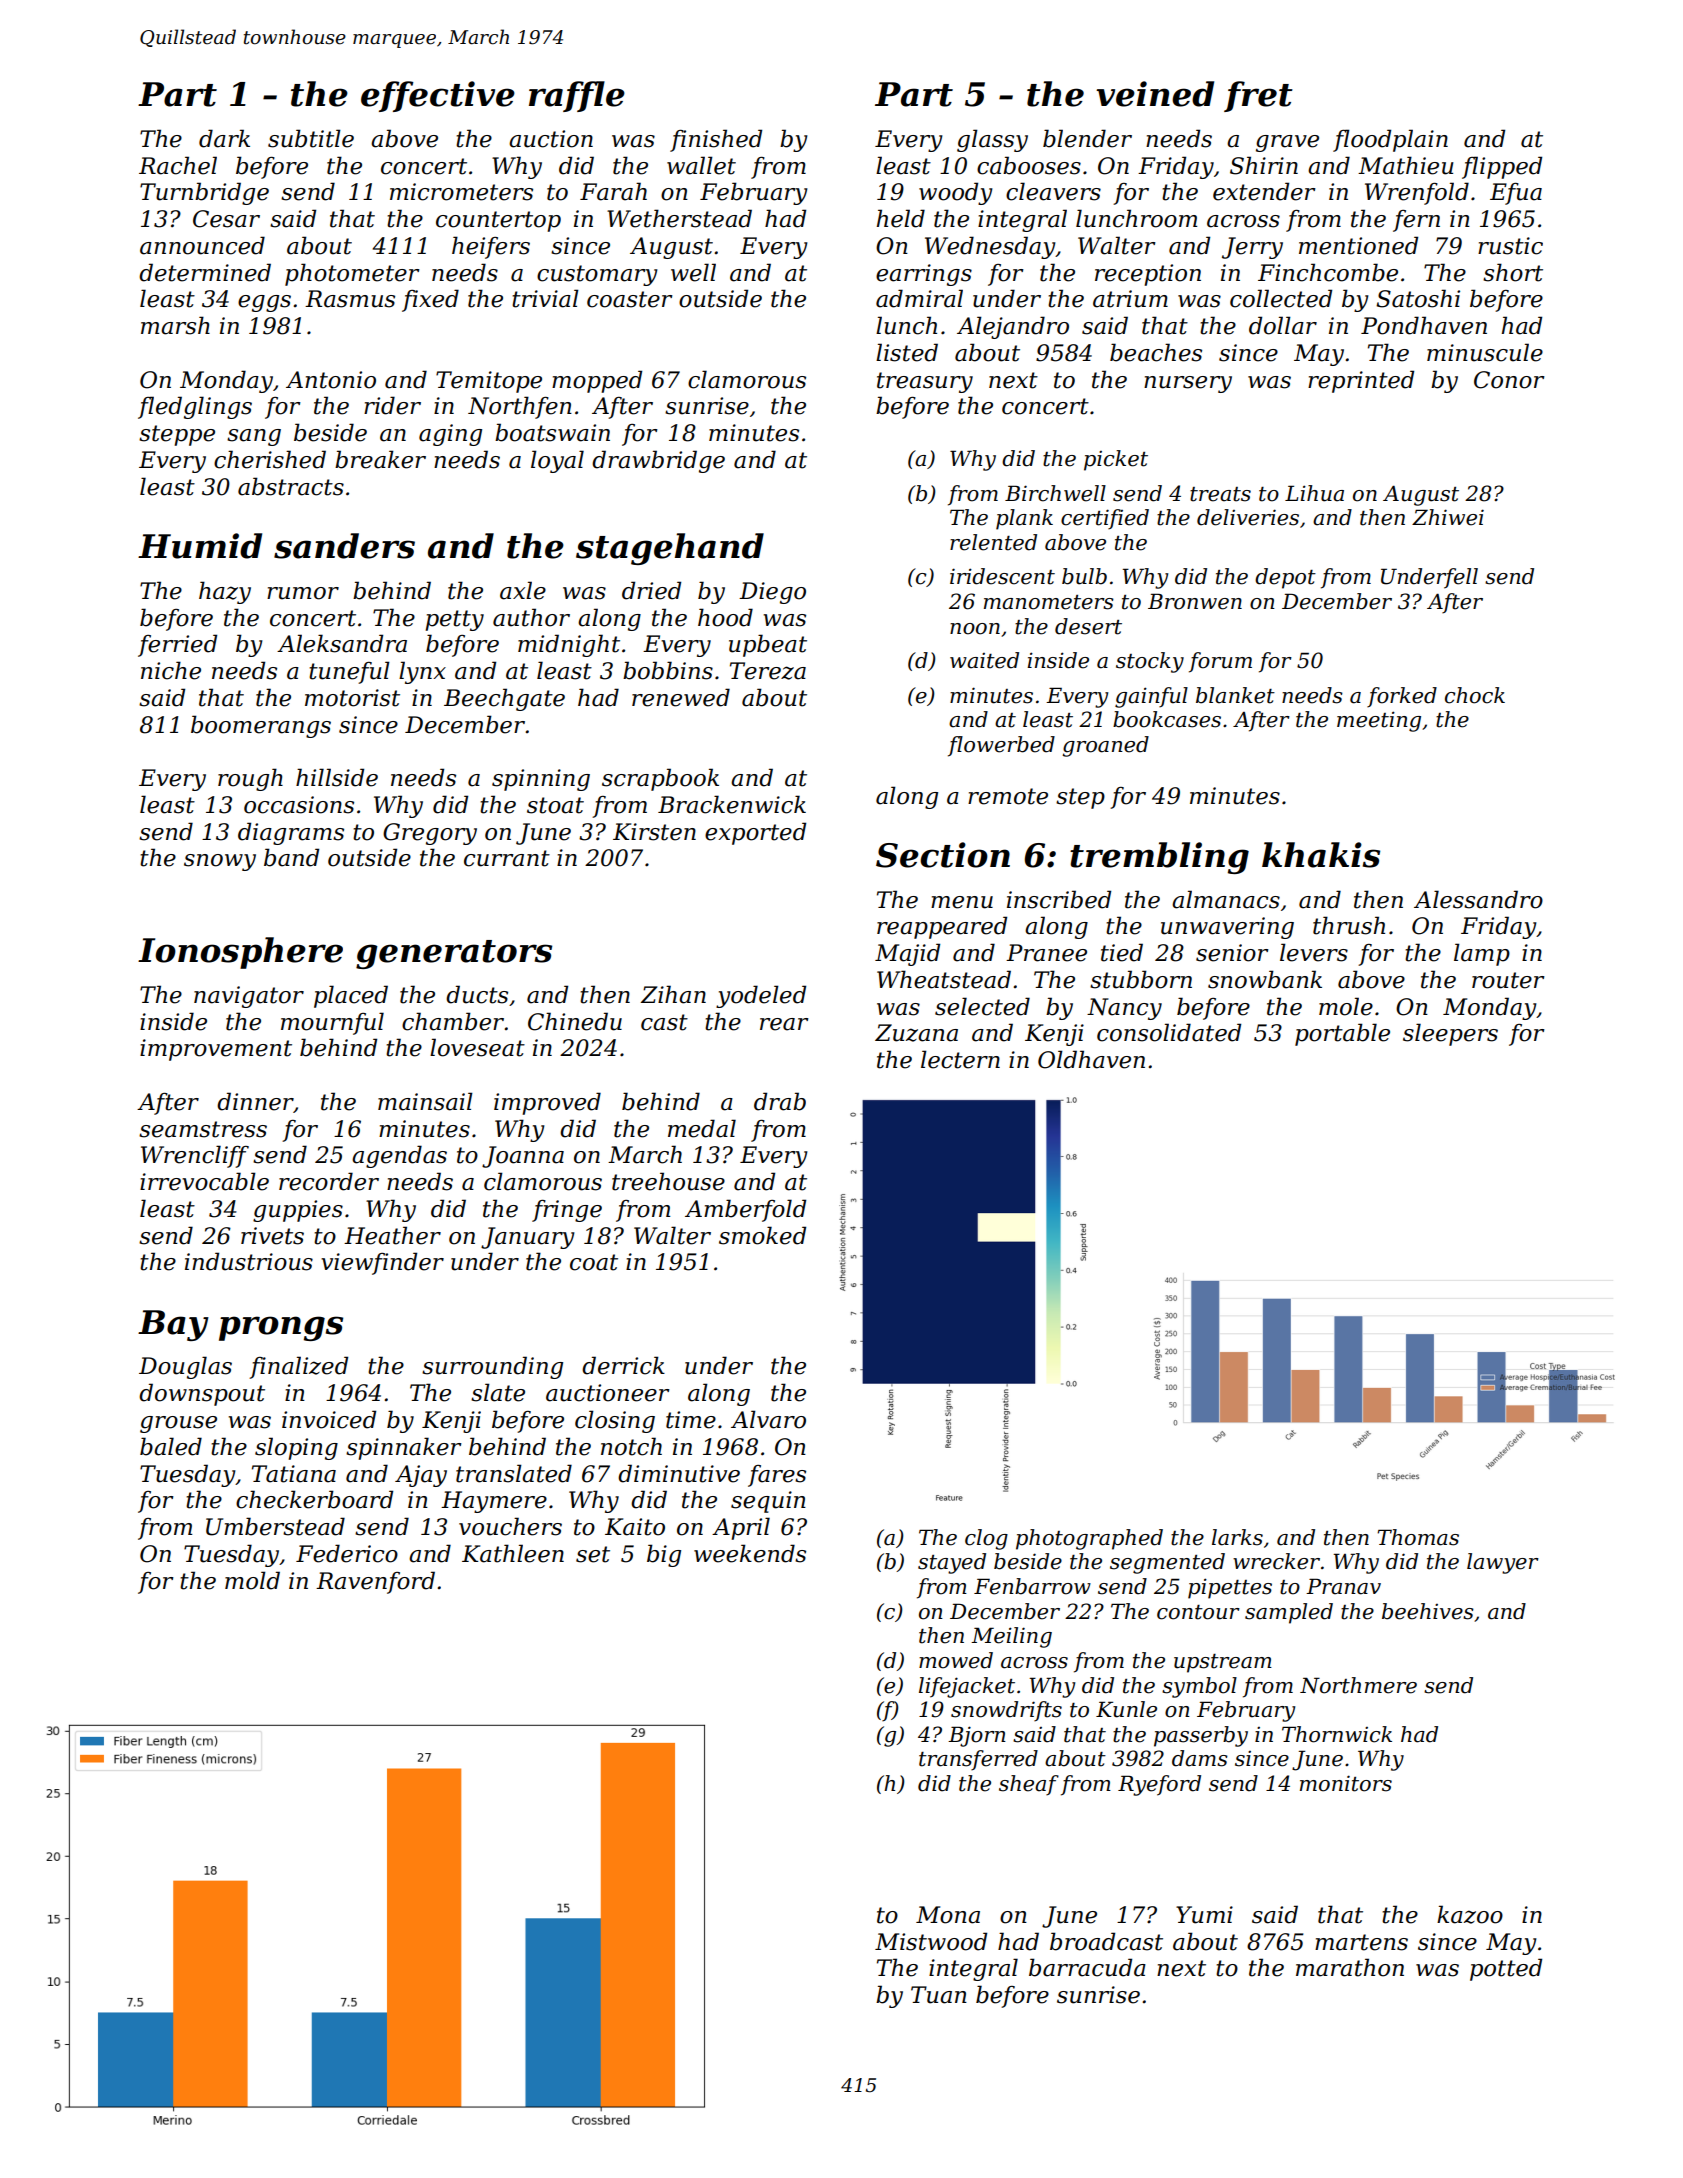  What do you see at coordinates (1450, 1034) in the document?
I see `sleepers` at bounding box center [1450, 1034].
